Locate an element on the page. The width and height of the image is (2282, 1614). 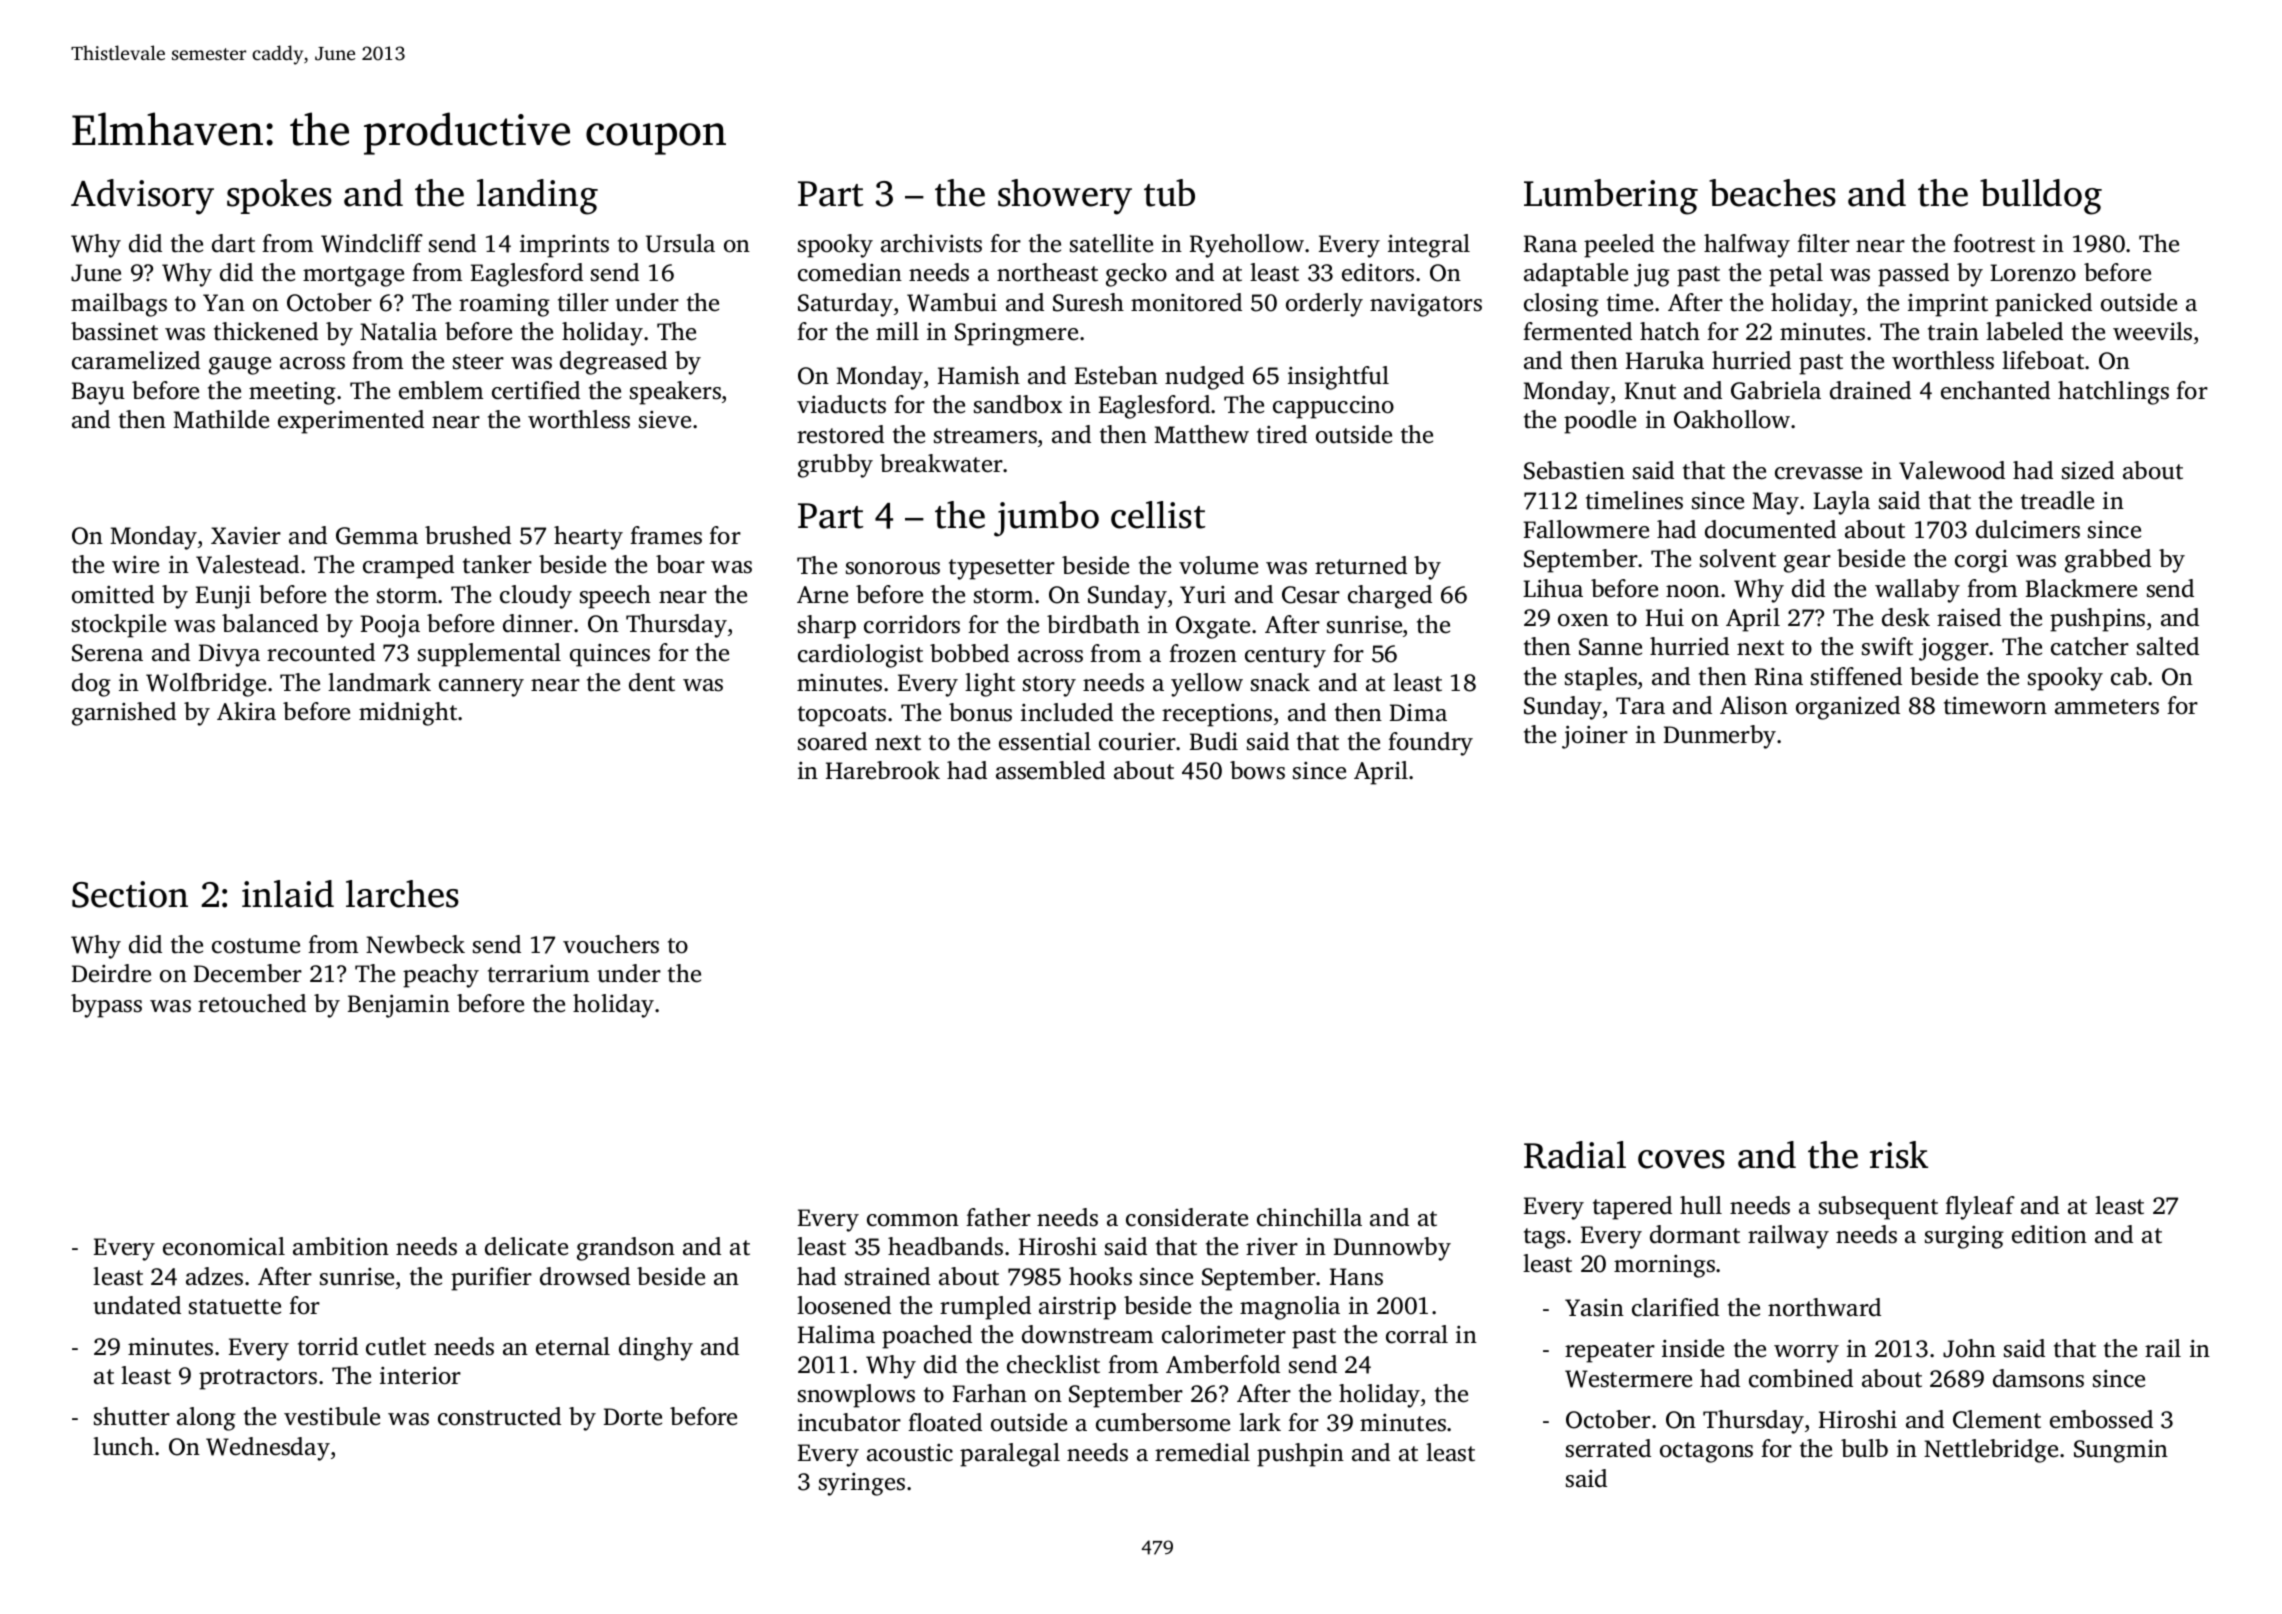
Lumbering is located at coordinates (1611, 197).
